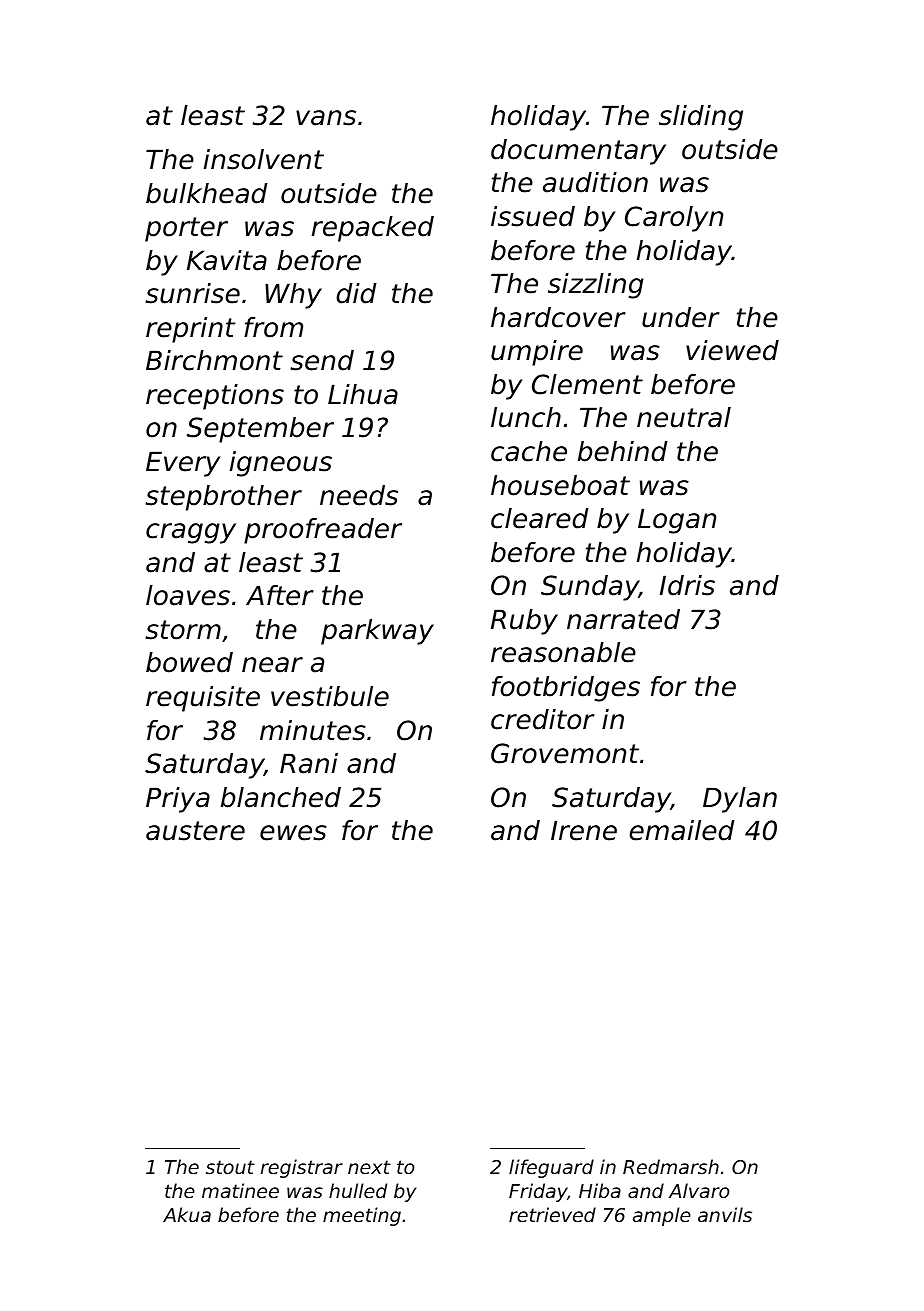  Describe the element at coordinates (701, 118) in the page. I see `sliding` at that location.
